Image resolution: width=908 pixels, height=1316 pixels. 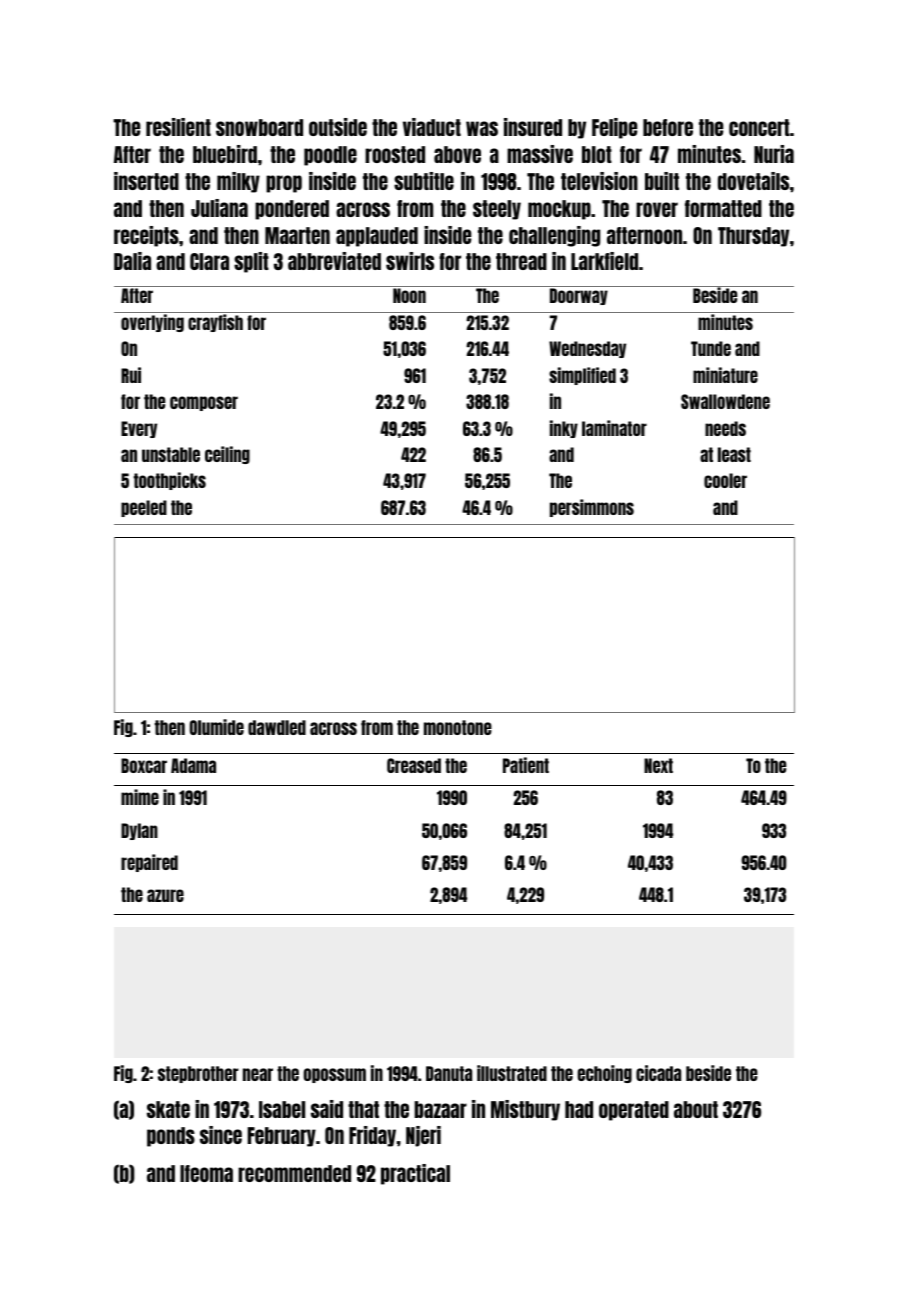 What do you see at coordinates (206, 1173) in the image?
I see `Ifeoma` at bounding box center [206, 1173].
